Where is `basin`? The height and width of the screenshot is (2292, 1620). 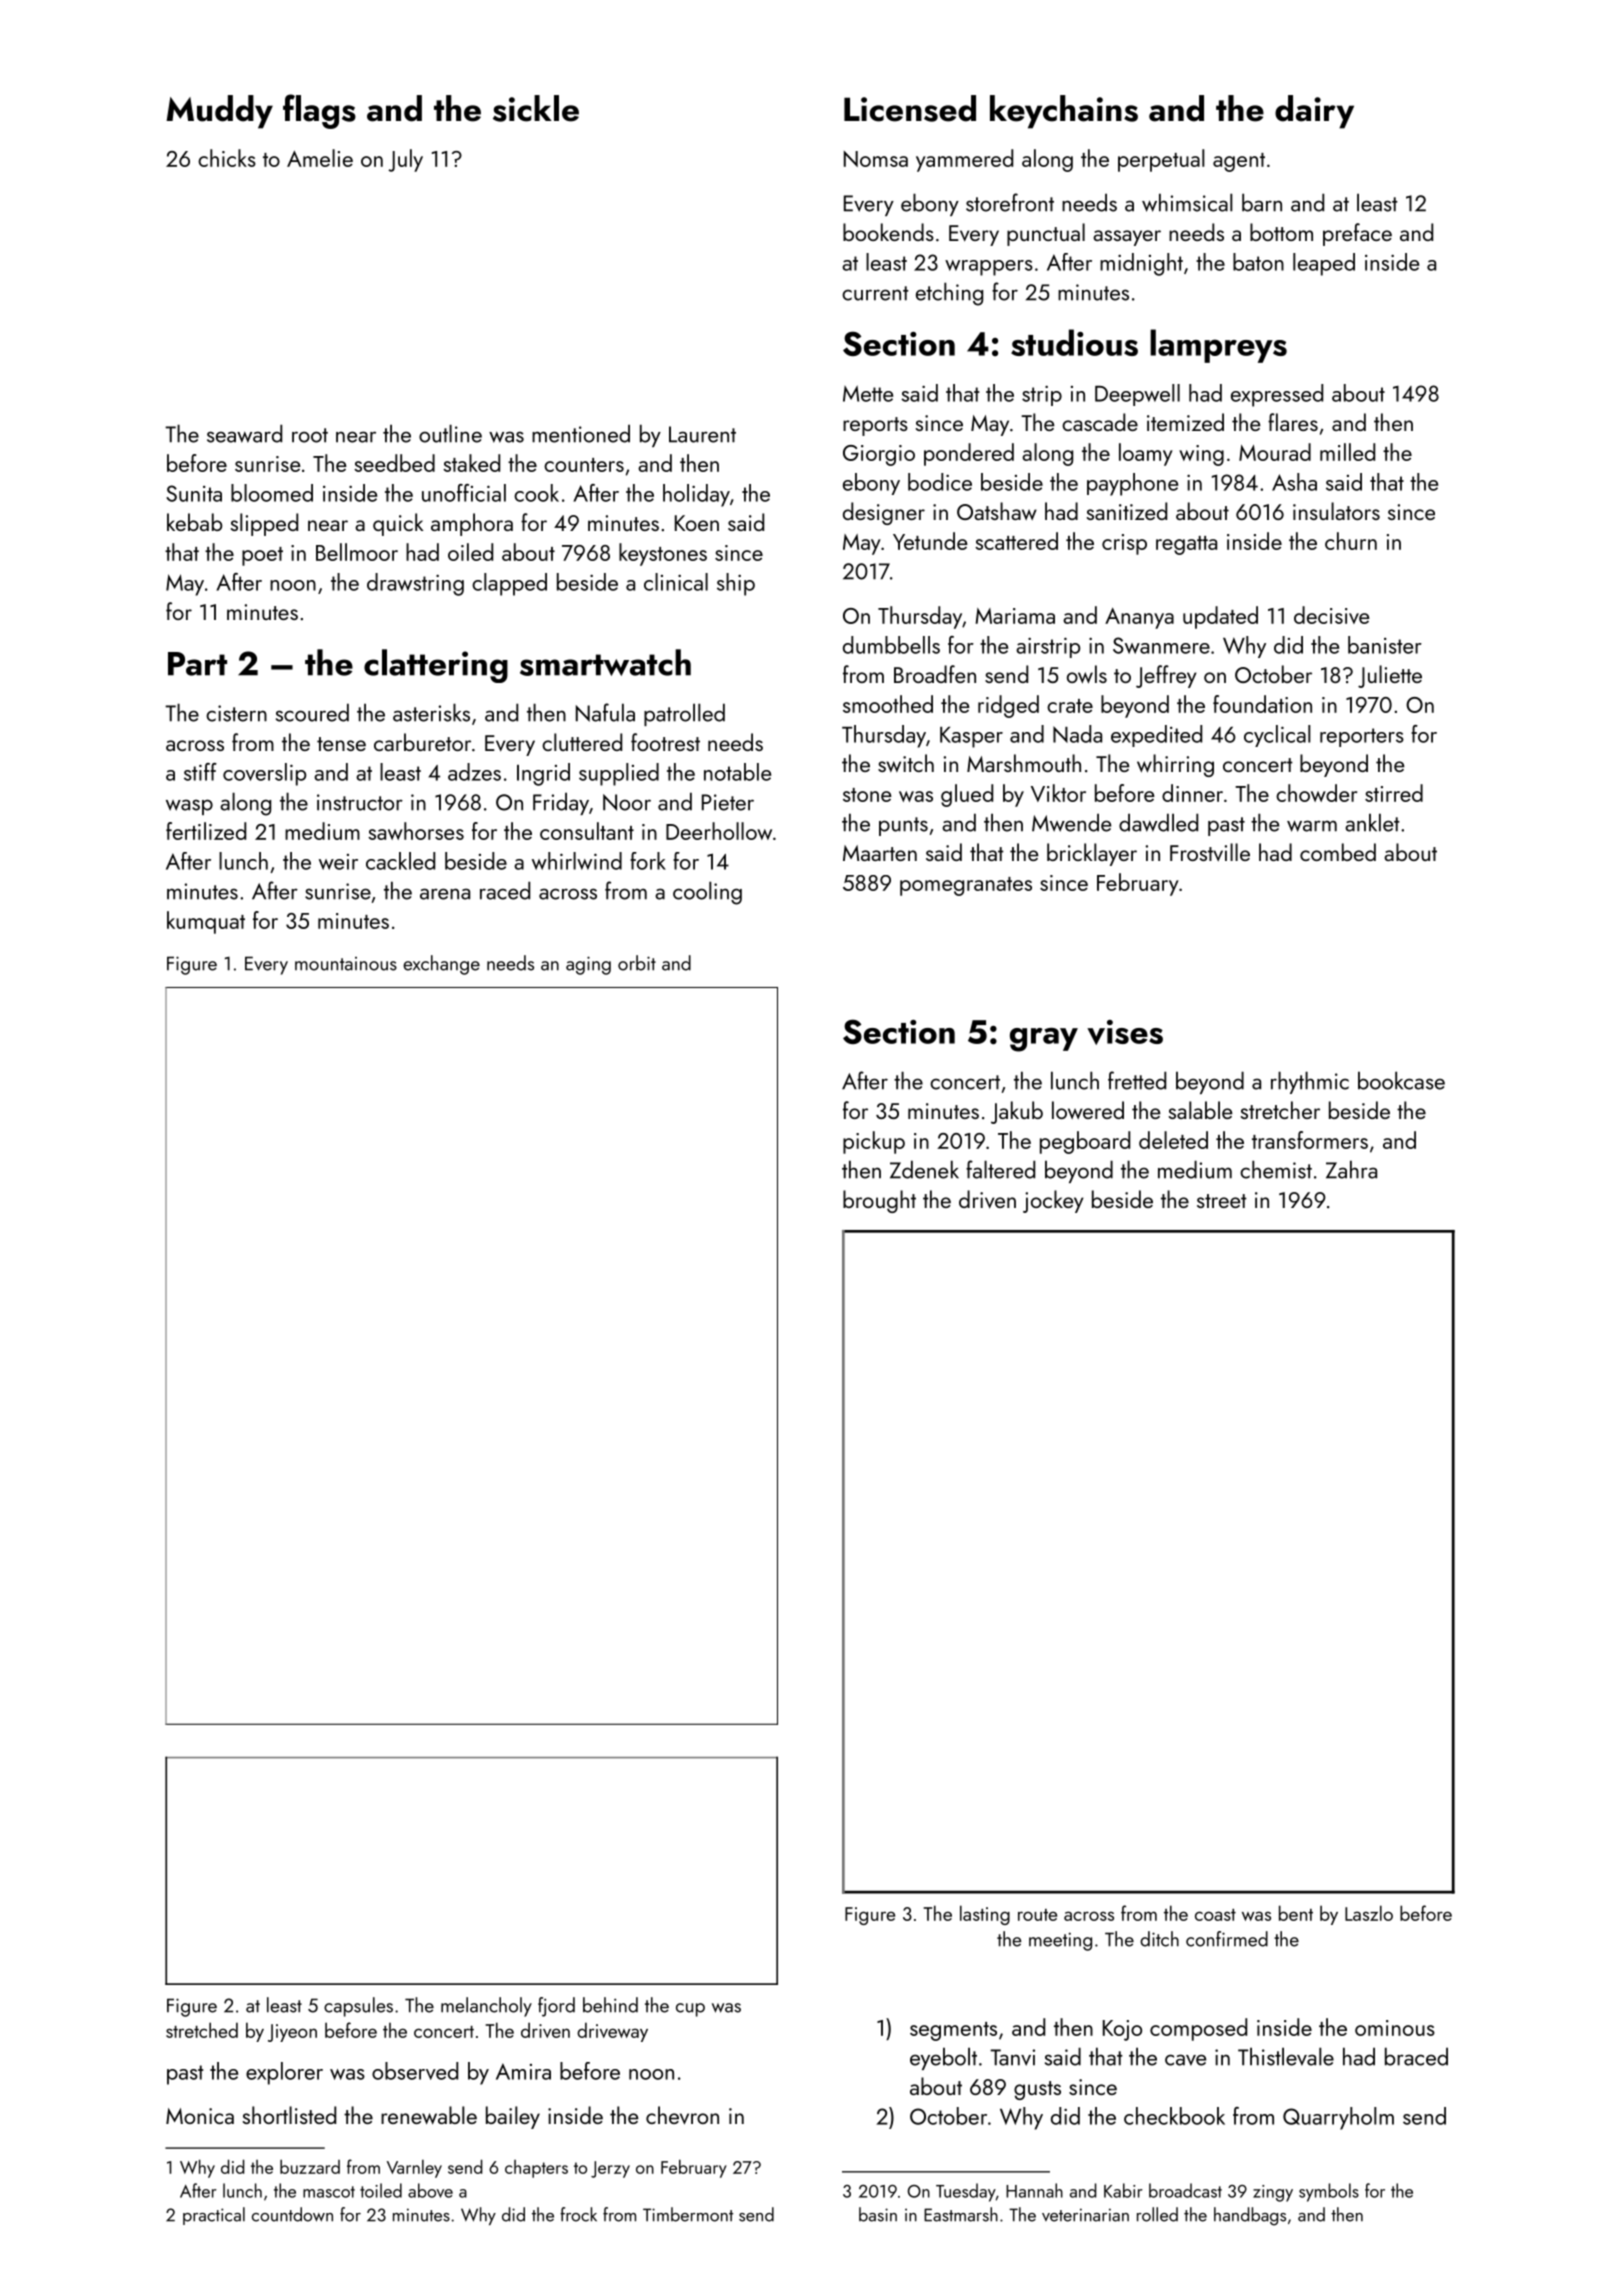 basin is located at coordinates (878, 2214).
